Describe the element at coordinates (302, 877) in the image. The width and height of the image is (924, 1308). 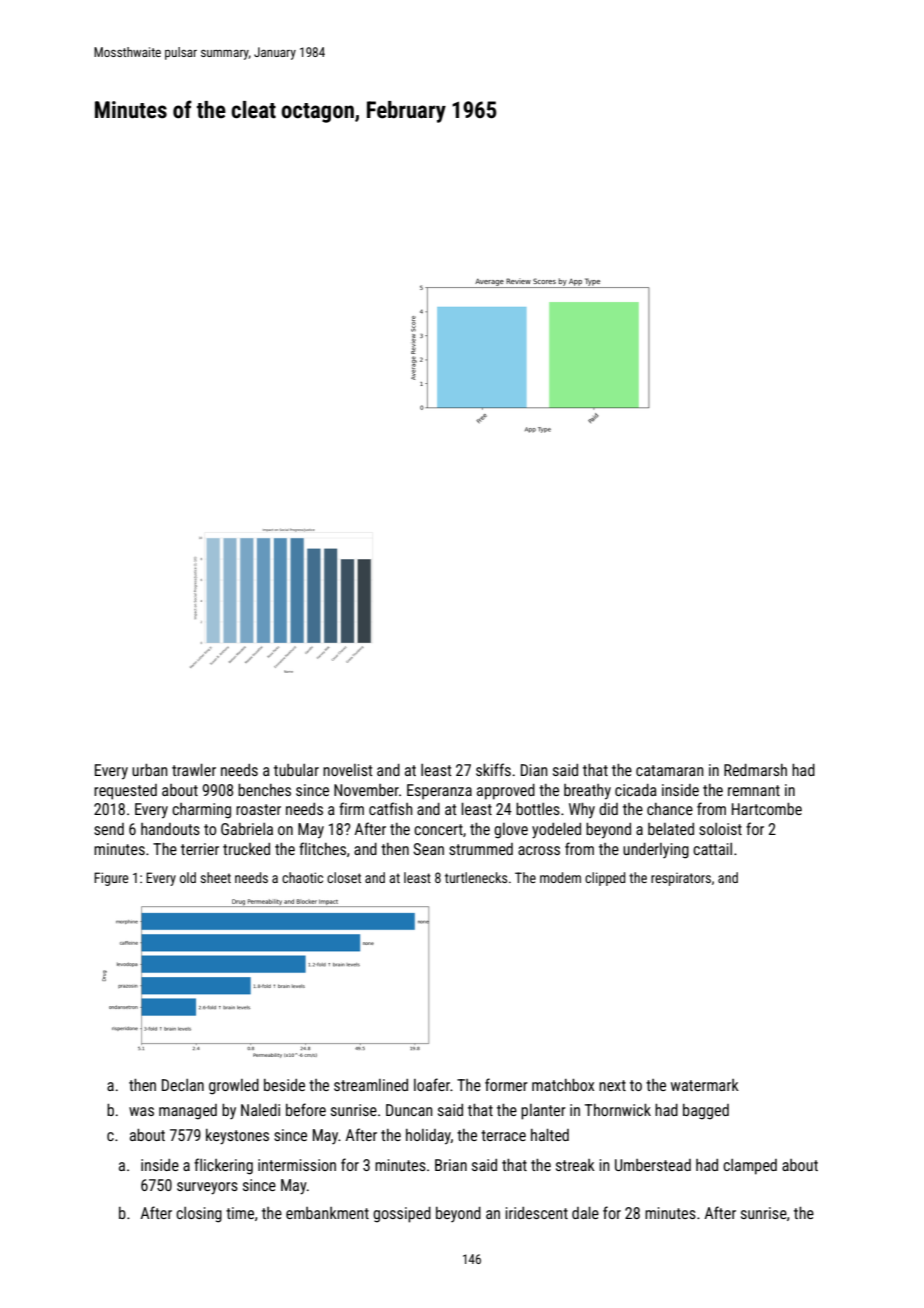
I see `chaotic` at that location.
